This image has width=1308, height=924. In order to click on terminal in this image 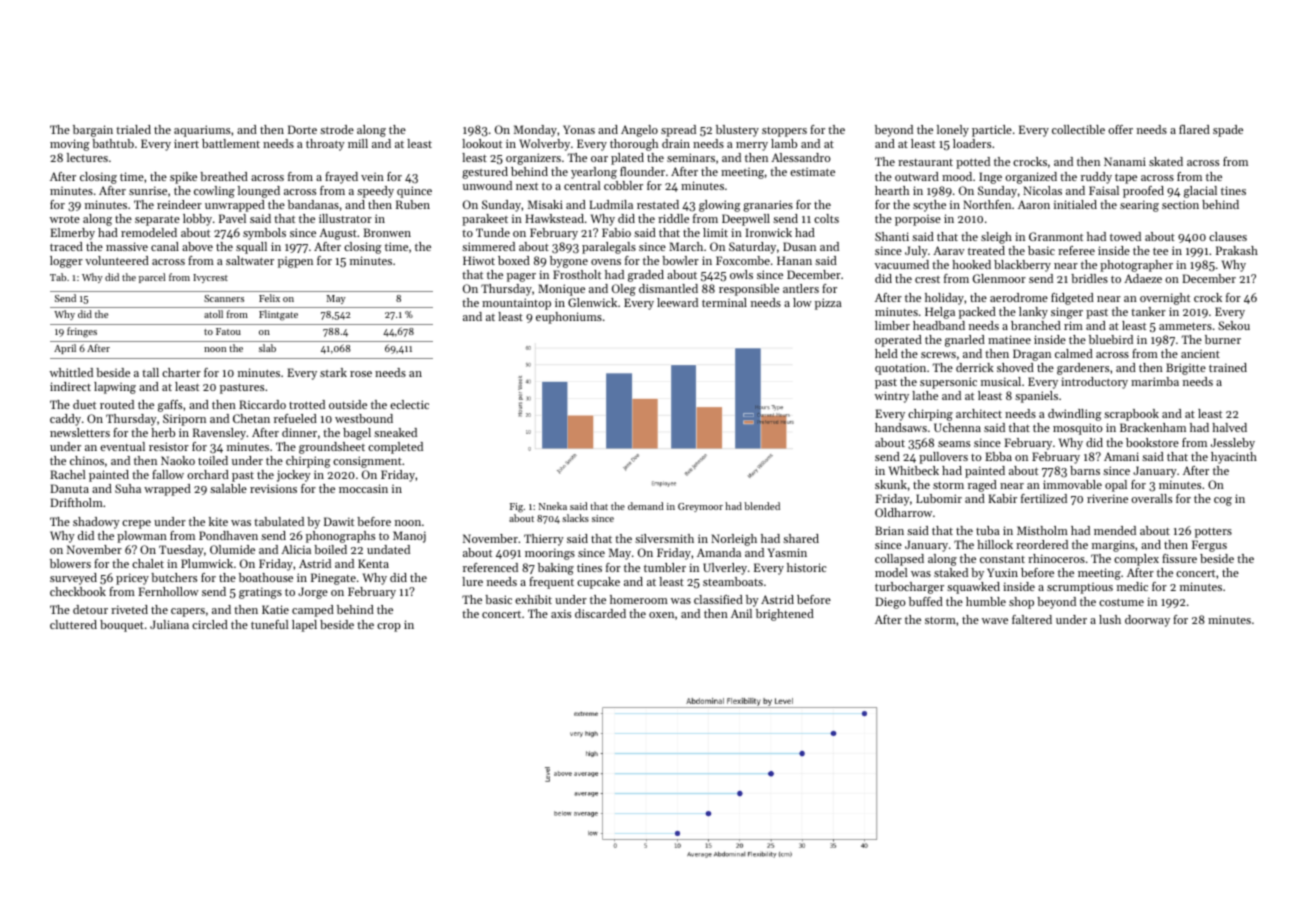, I will do `click(724, 302)`.
